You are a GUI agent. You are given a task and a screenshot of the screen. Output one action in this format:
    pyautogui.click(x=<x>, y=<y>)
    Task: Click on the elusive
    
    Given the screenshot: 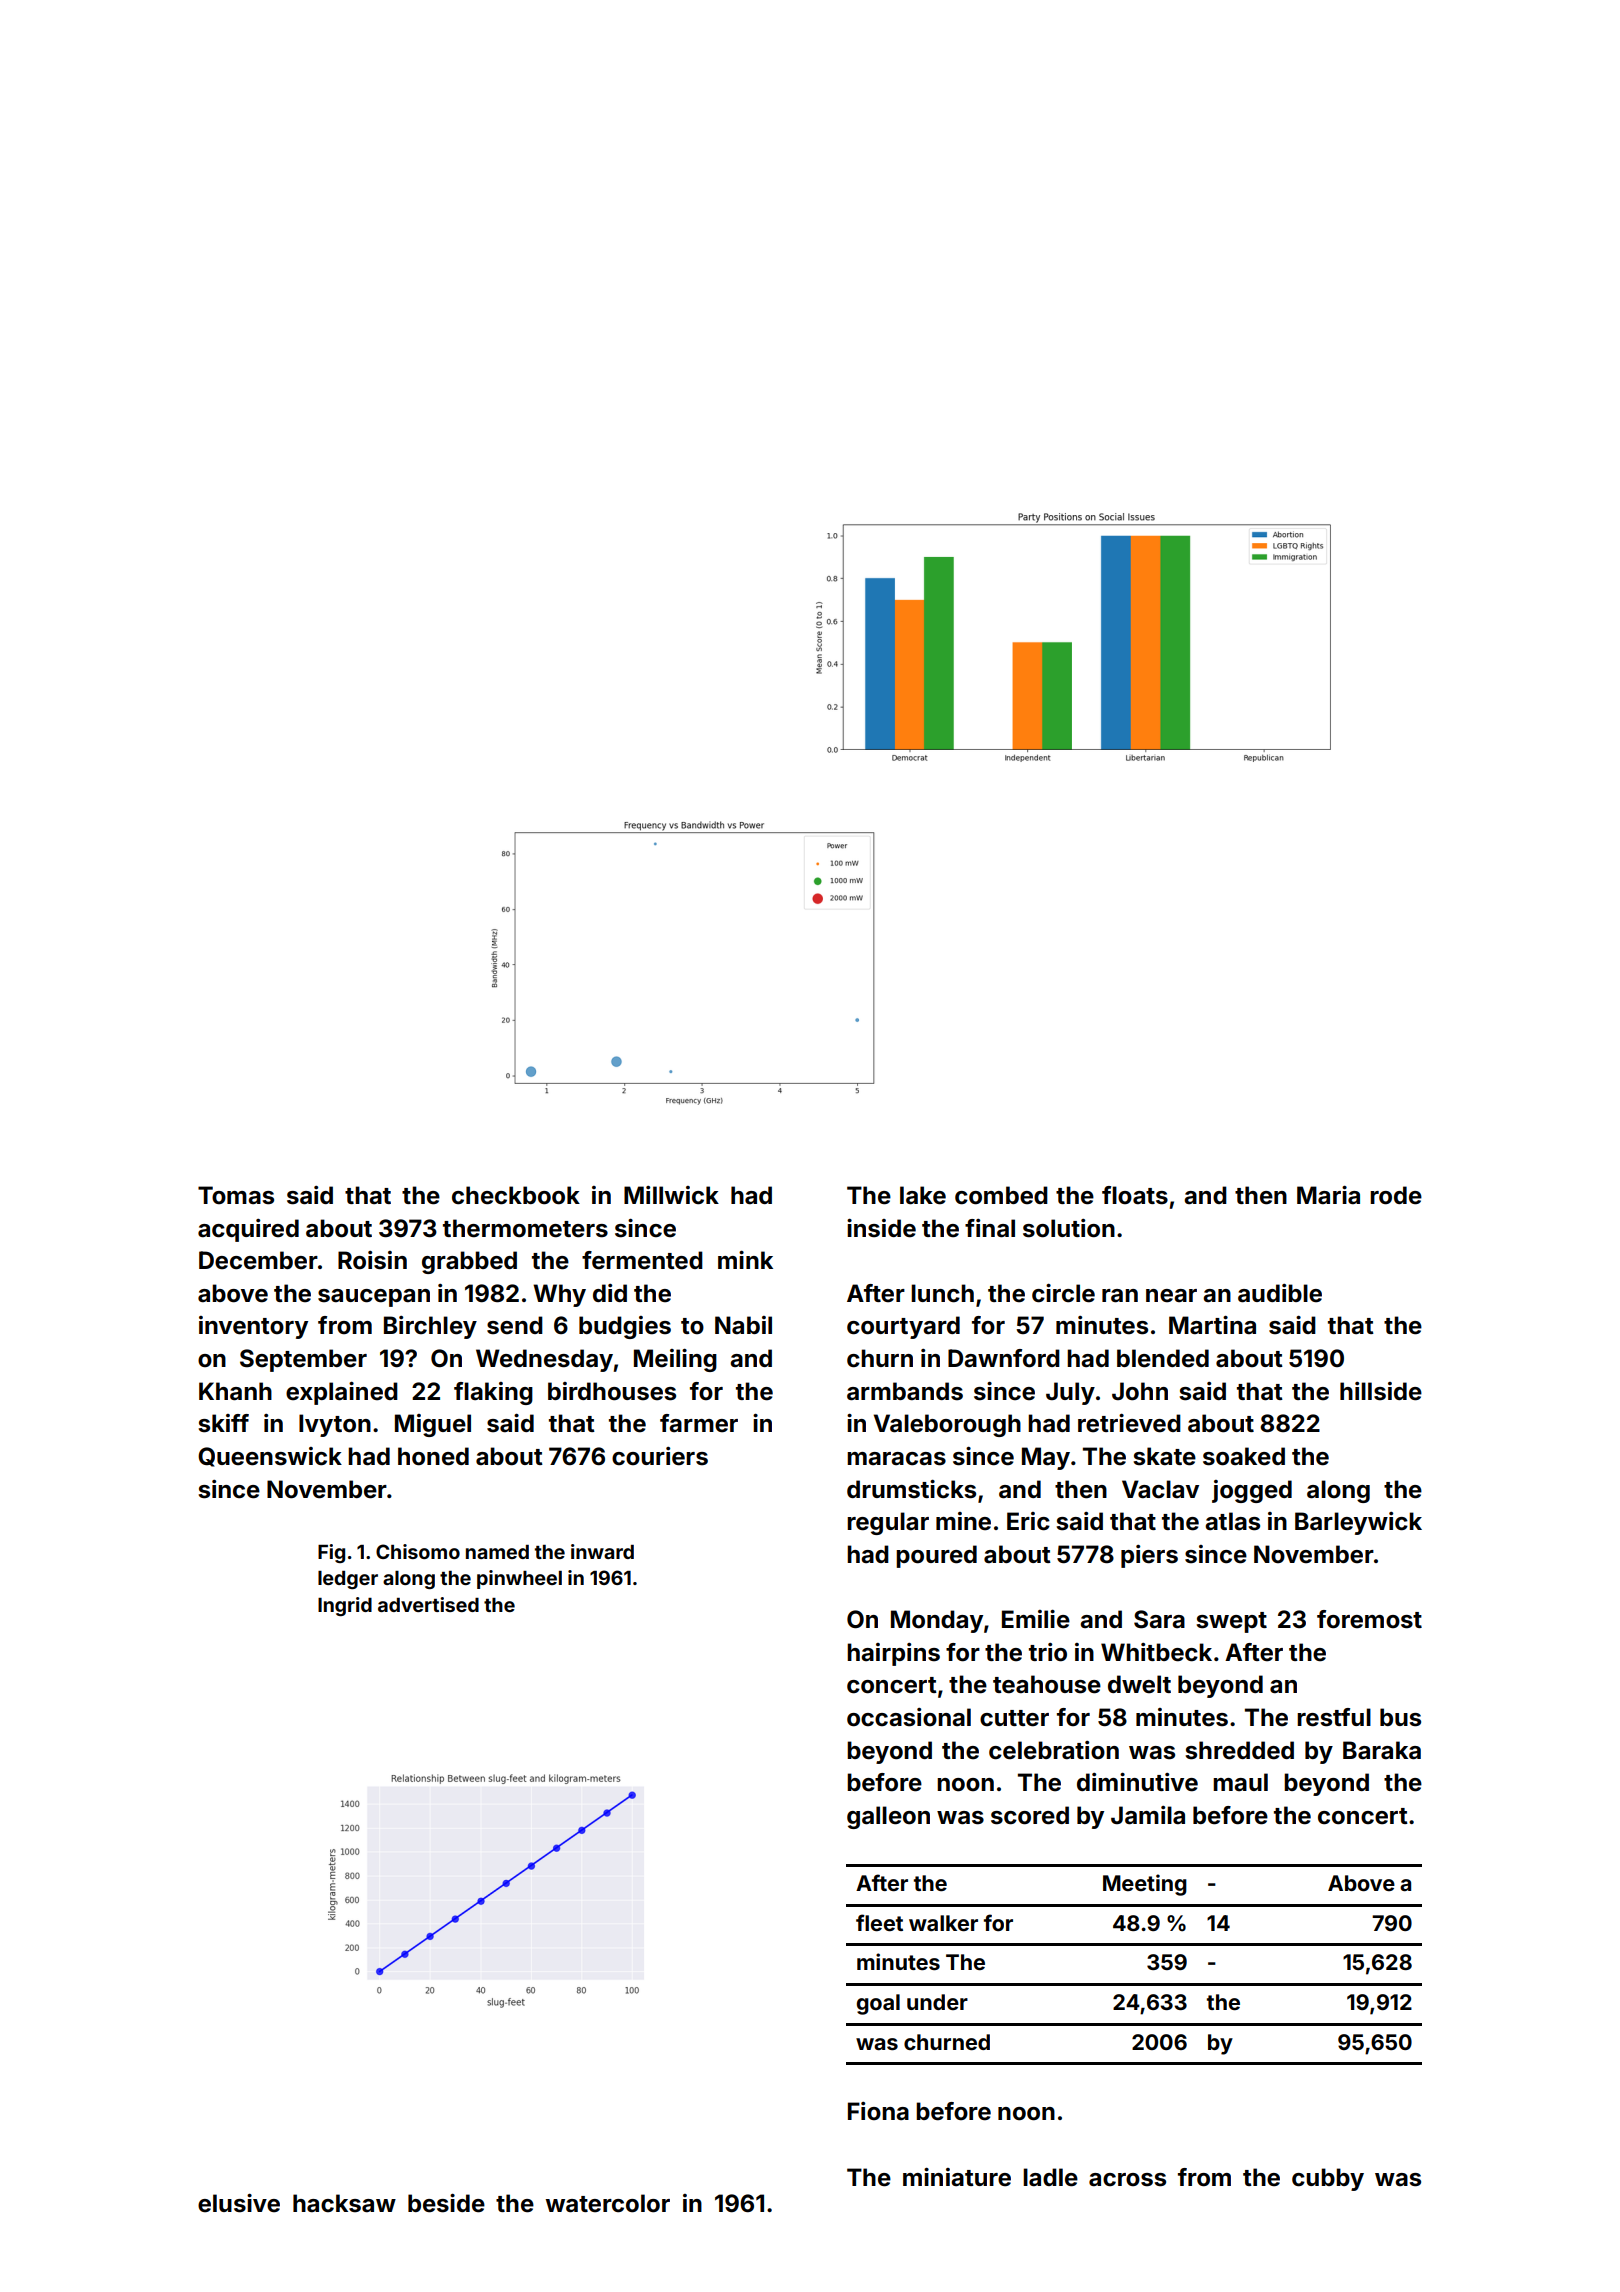 What is the action you would take?
    pyautogui.click(x=239, y=2203)
